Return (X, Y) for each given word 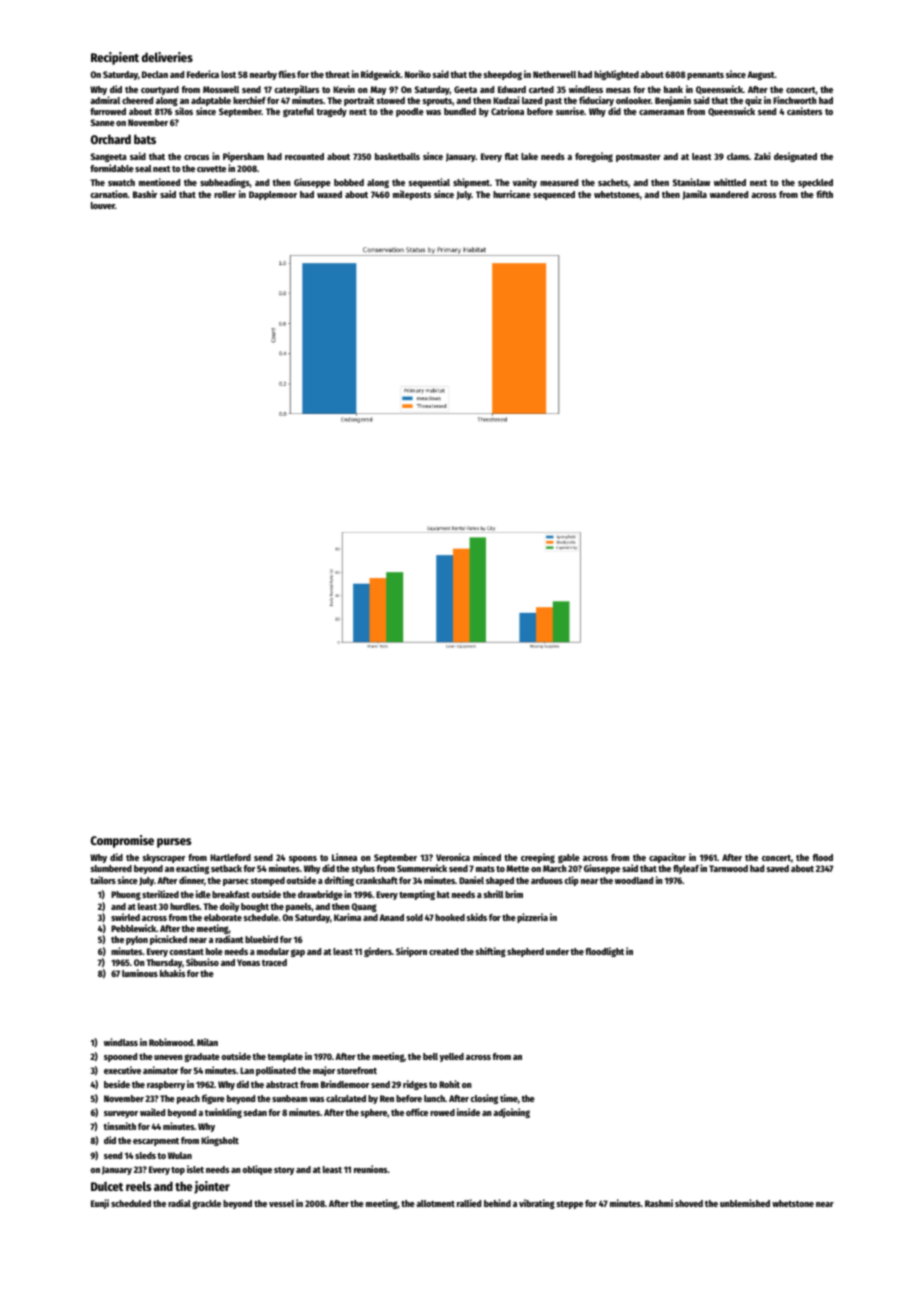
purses (174, 843)
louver (103, 205)
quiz (753, 101)
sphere (373, 1113)
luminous (140, 973)
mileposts (412, 195)
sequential (429, 183)
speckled (815, 183)
